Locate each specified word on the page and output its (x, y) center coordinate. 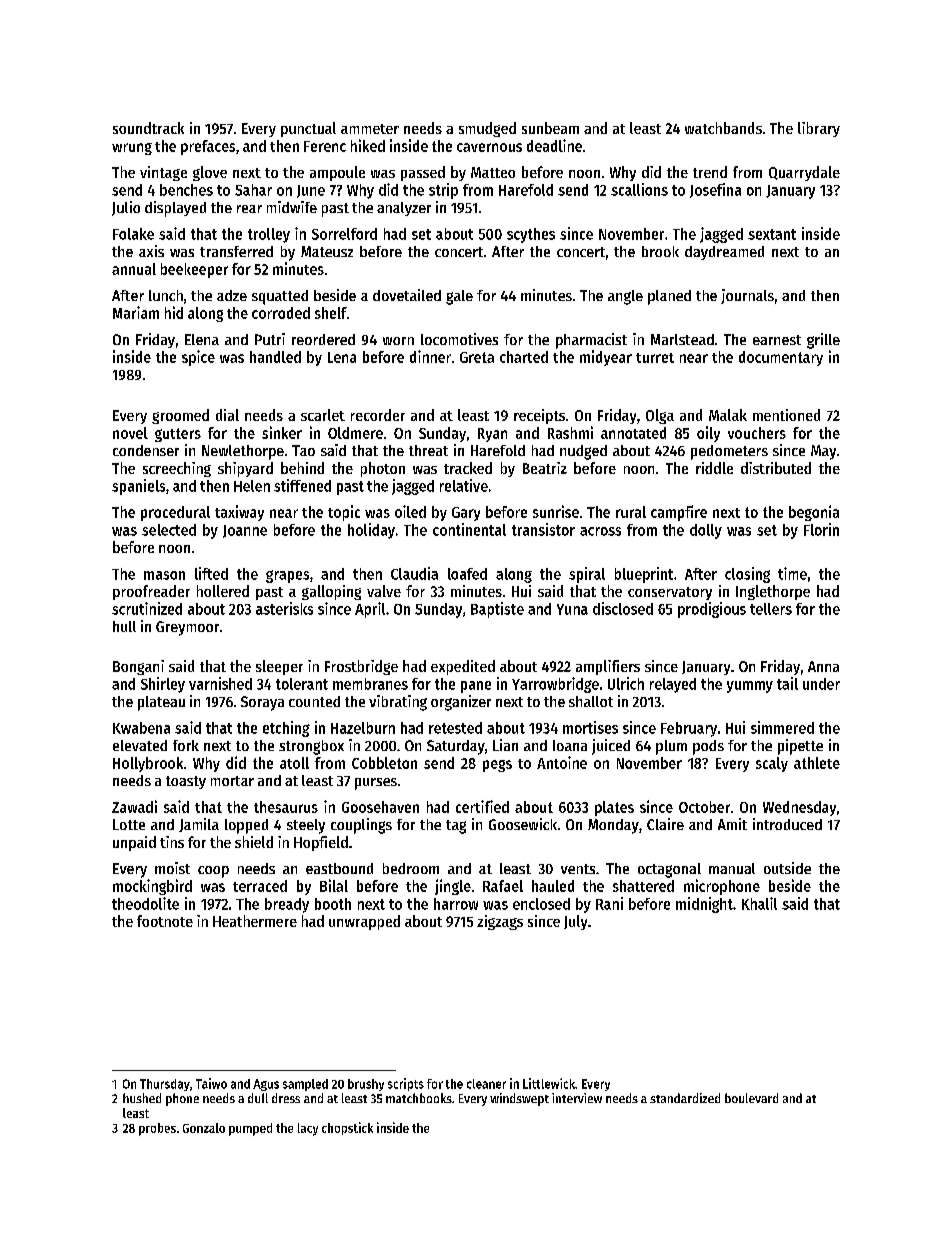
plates (614, 808)
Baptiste (497, 610)
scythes (531, 235)
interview (577, 1098)
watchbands (723, 128)
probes (157, 1129)
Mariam (136, 312)
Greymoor (187, 628)
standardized (685, 1098)
